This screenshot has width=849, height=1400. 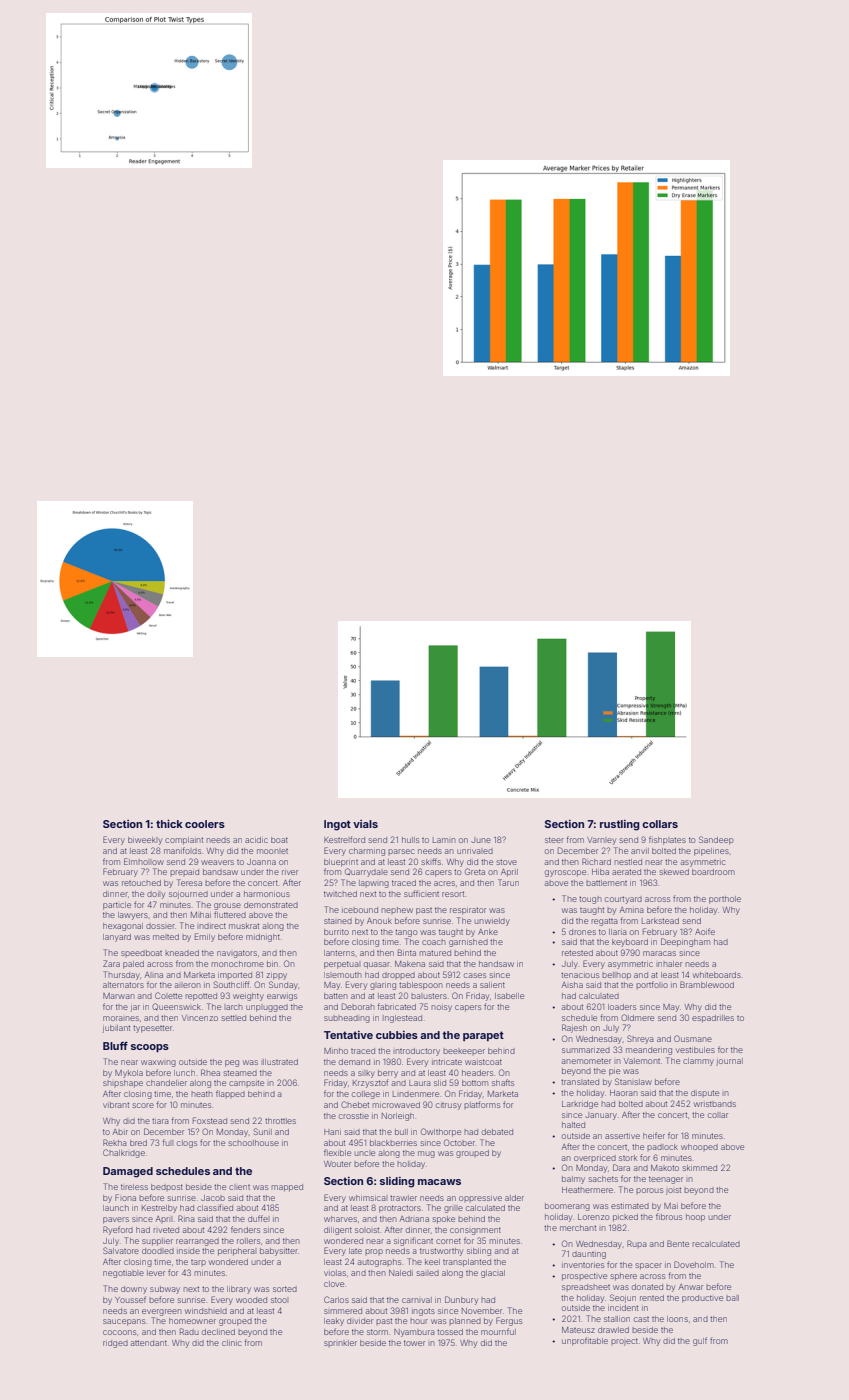 I want to click on sprinkler, so click(x=340, y=1343).
